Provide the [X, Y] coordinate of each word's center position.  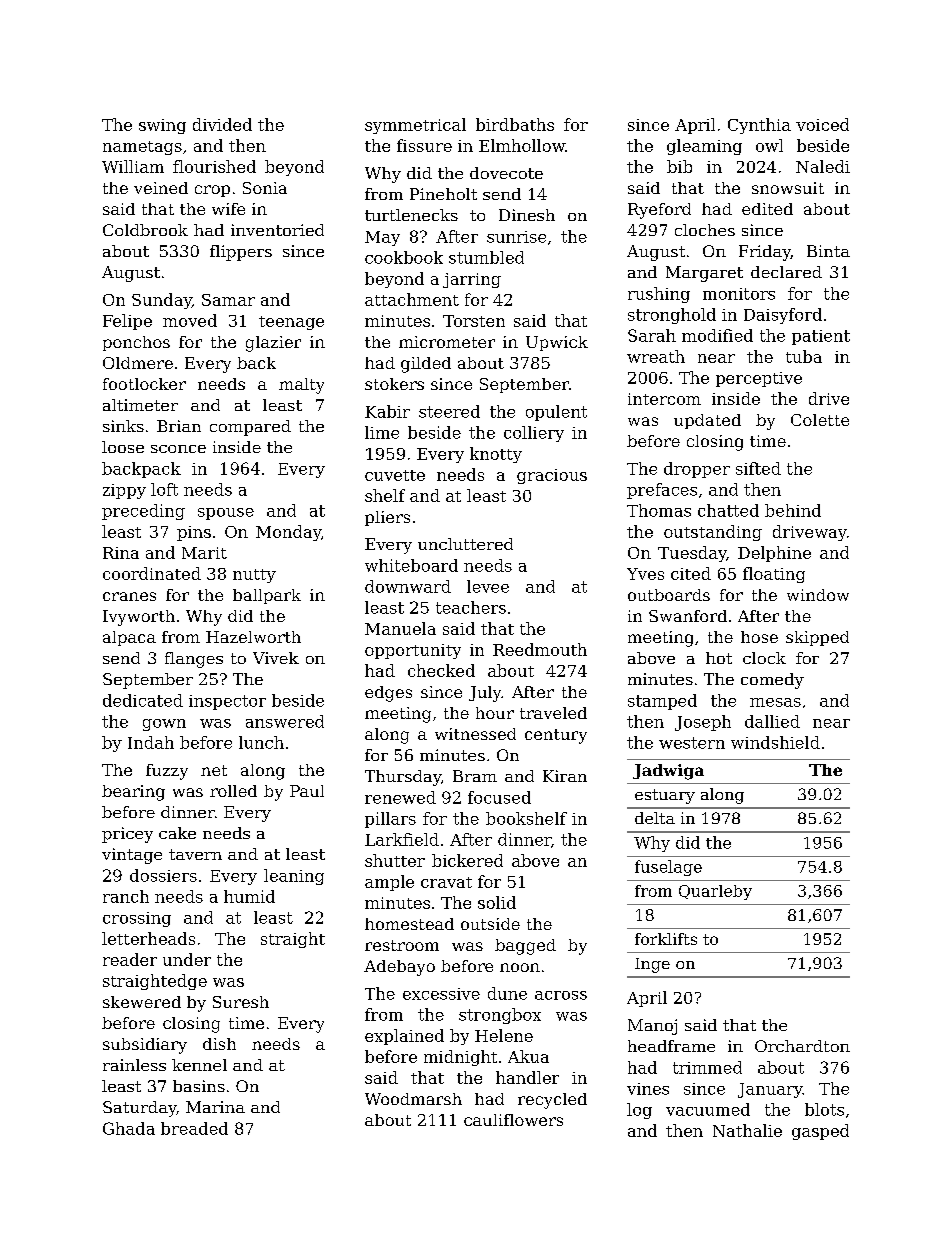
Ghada [129, 1128]
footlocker [144, 384]
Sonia [265, 188]
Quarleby [715, 892]
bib [679, 166]
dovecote [506, 173]
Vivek [276, 658]
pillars [390, 820]
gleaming [704, 147]
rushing [659, 295]
